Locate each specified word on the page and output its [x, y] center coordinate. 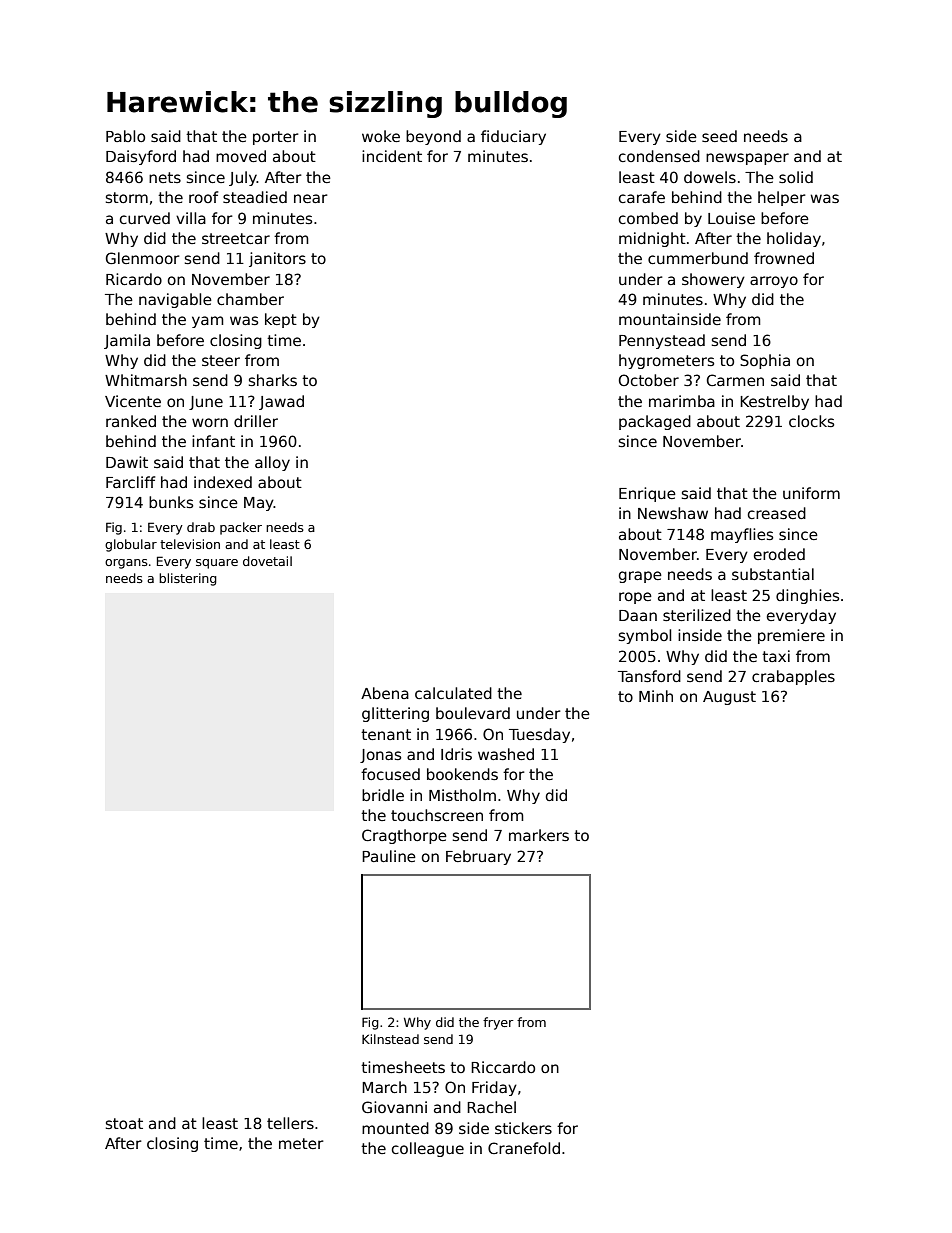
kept [281, 320]
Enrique [647, 494]
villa [191, 218]
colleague [428, 1149]
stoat [124, 1123]
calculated [453, 693]
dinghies [807, 596]
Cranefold [524, 1148]
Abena [385, 693]
